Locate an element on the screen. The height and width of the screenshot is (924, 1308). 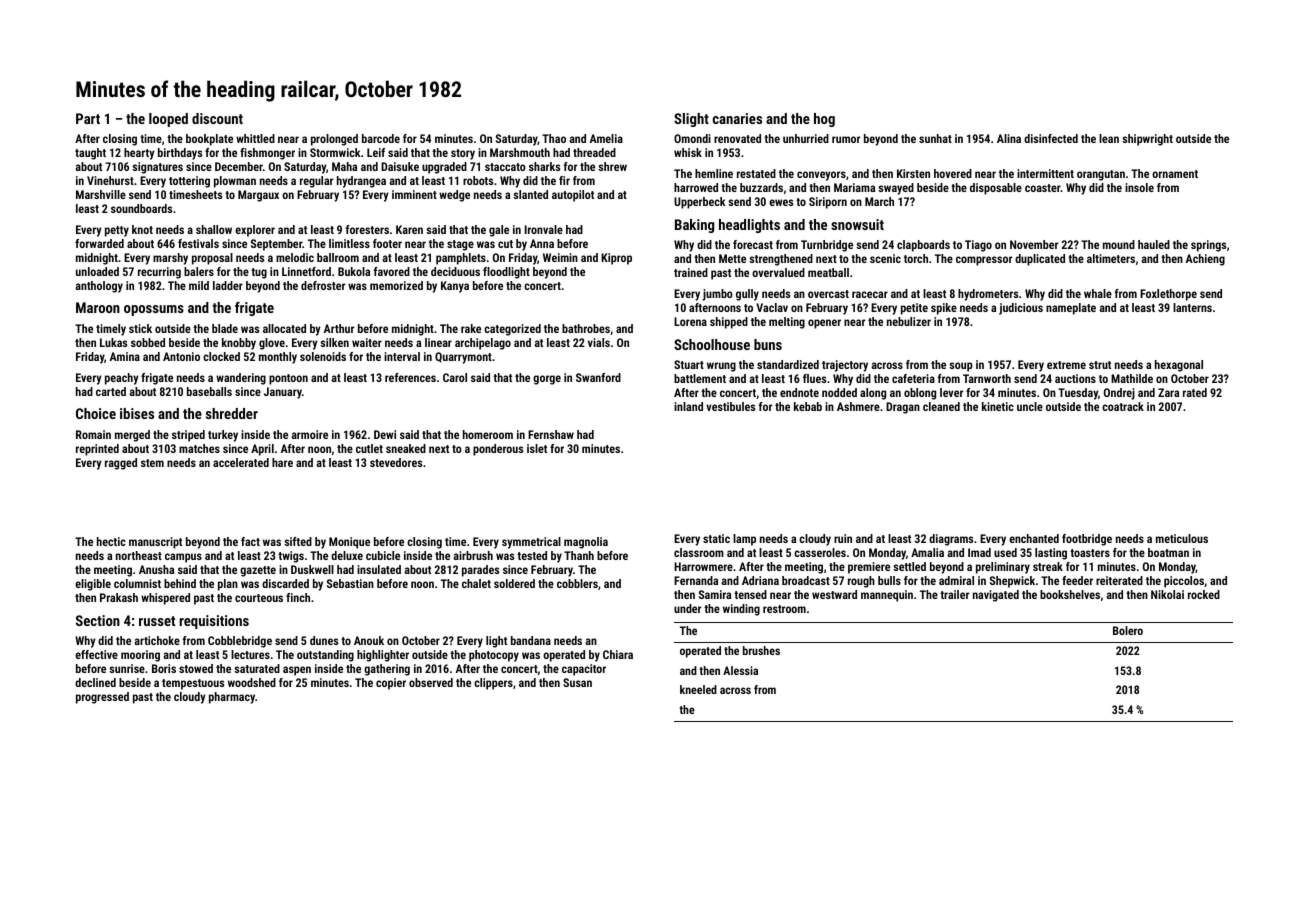
waiter is located at coordinates (367, 342).
